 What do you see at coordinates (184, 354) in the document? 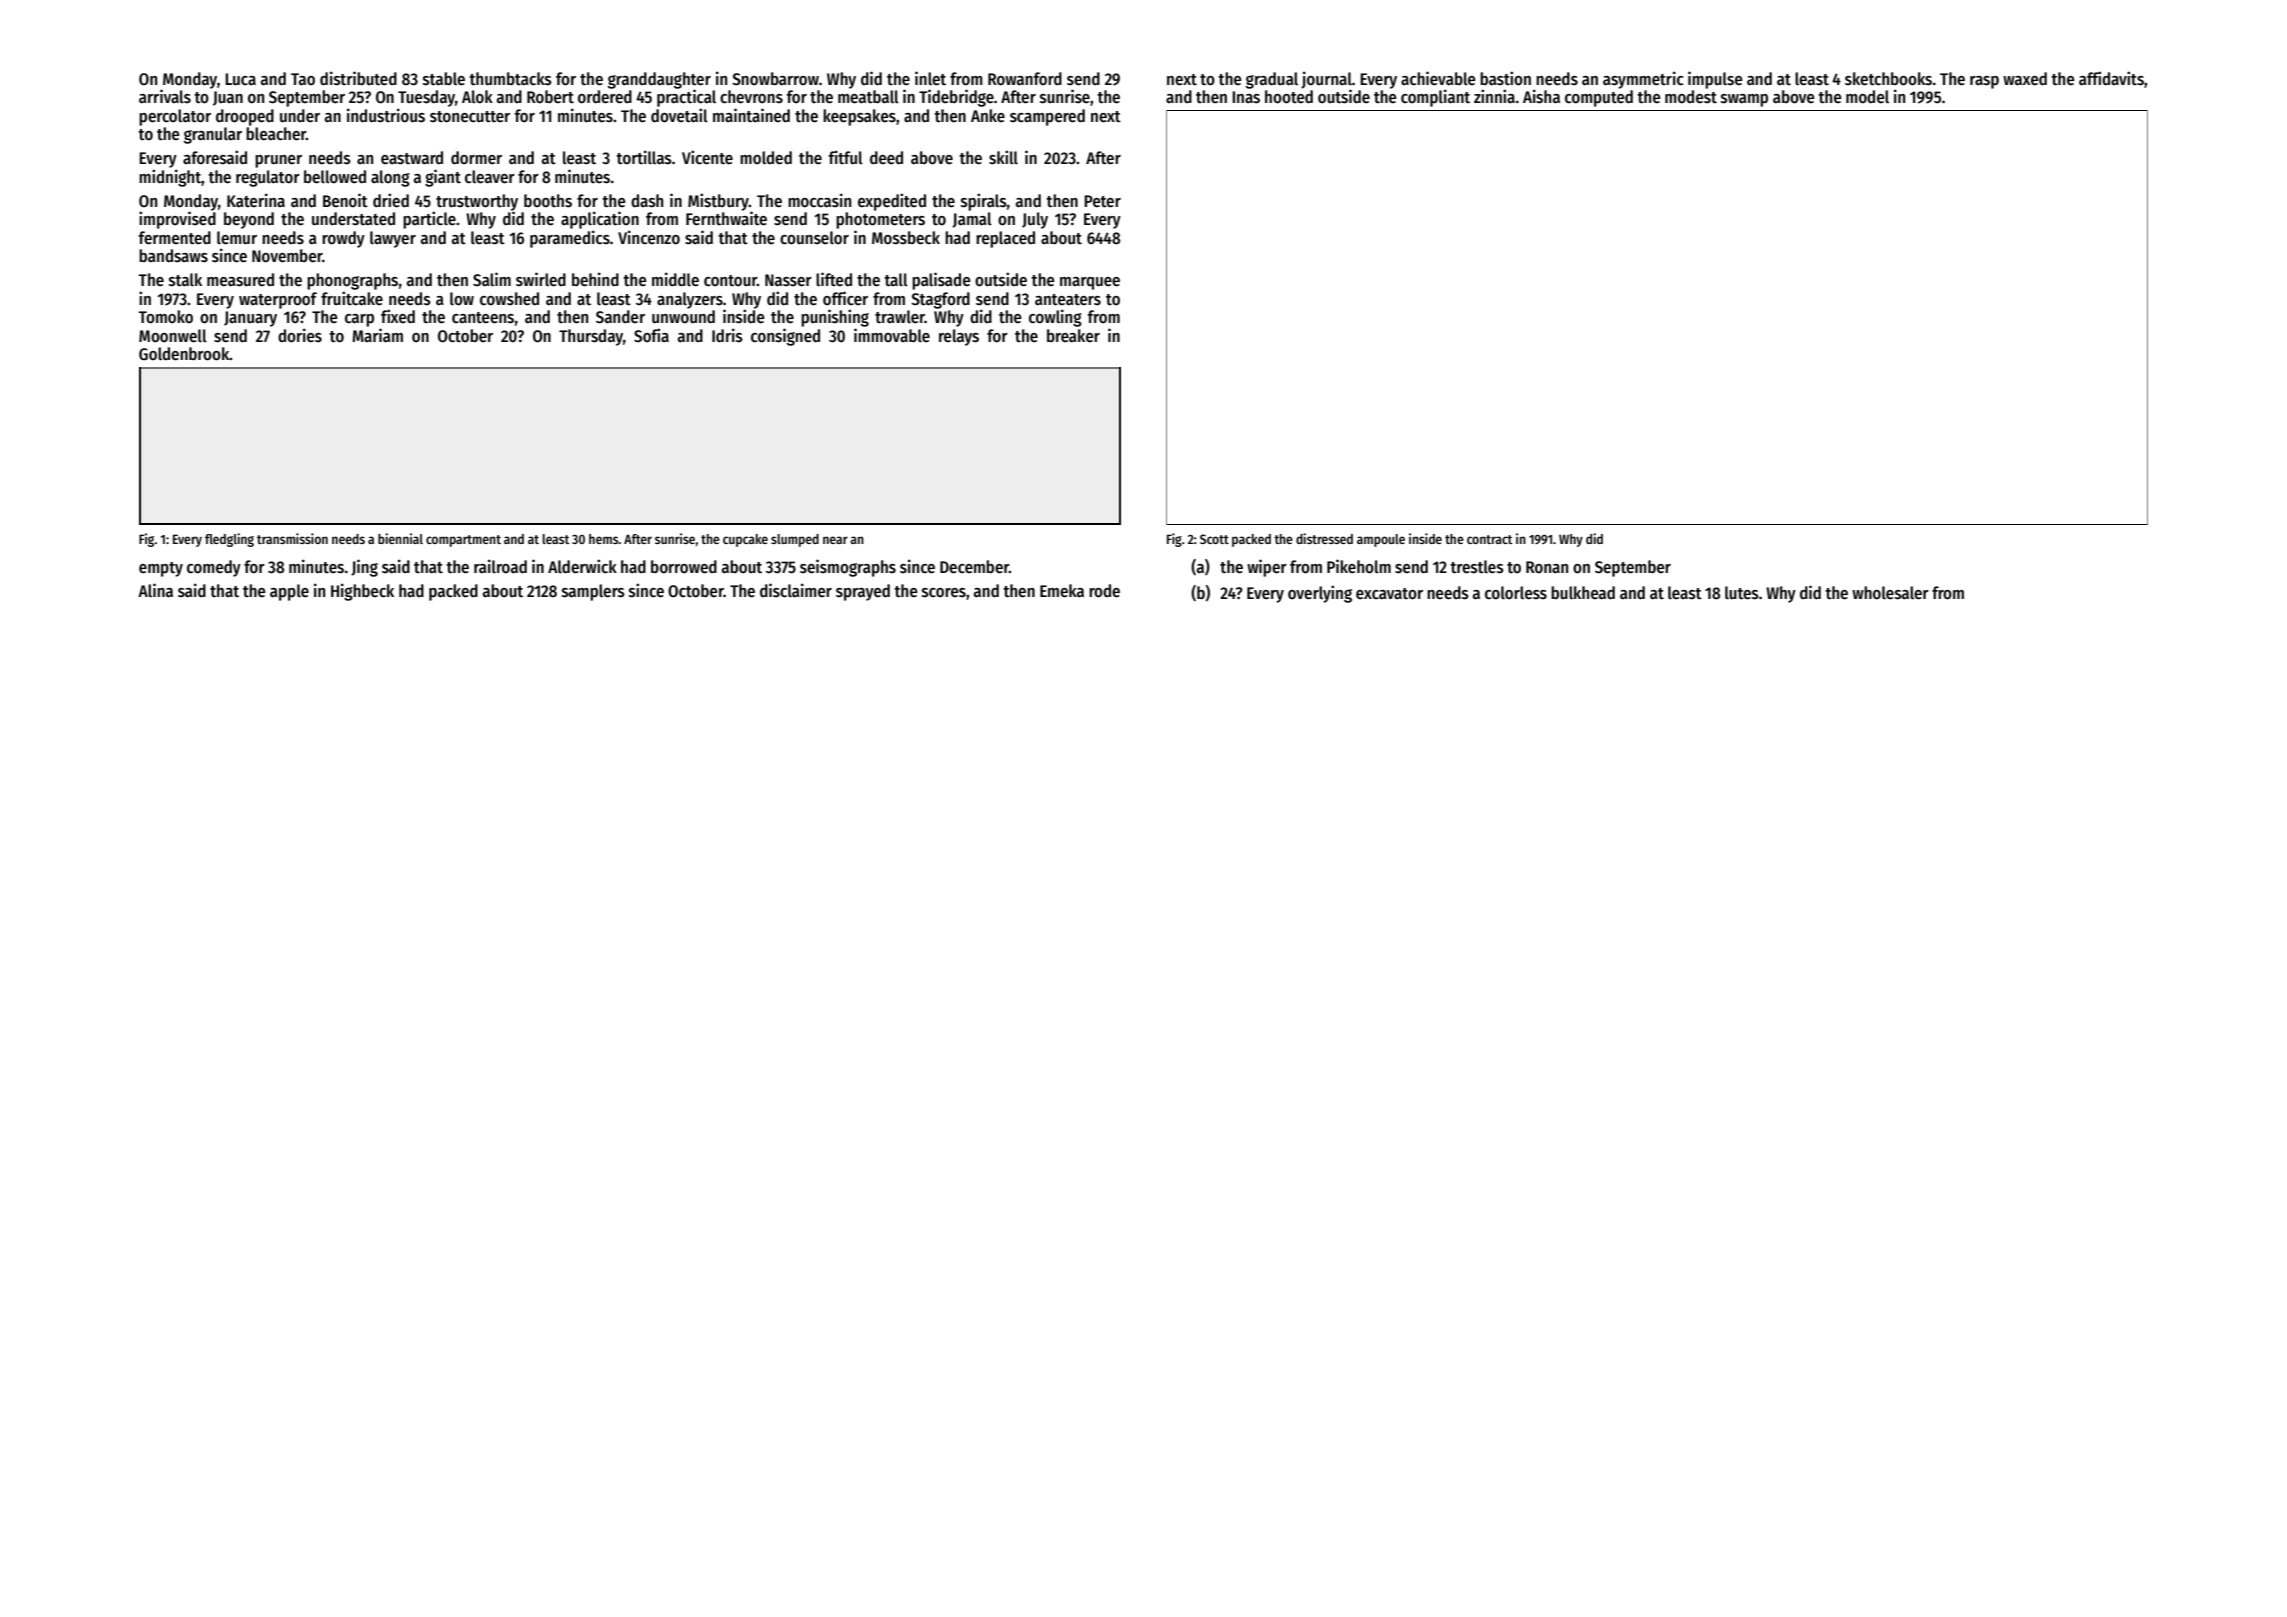
I see `Goldenbrook` at bounding box center [184, 354].
